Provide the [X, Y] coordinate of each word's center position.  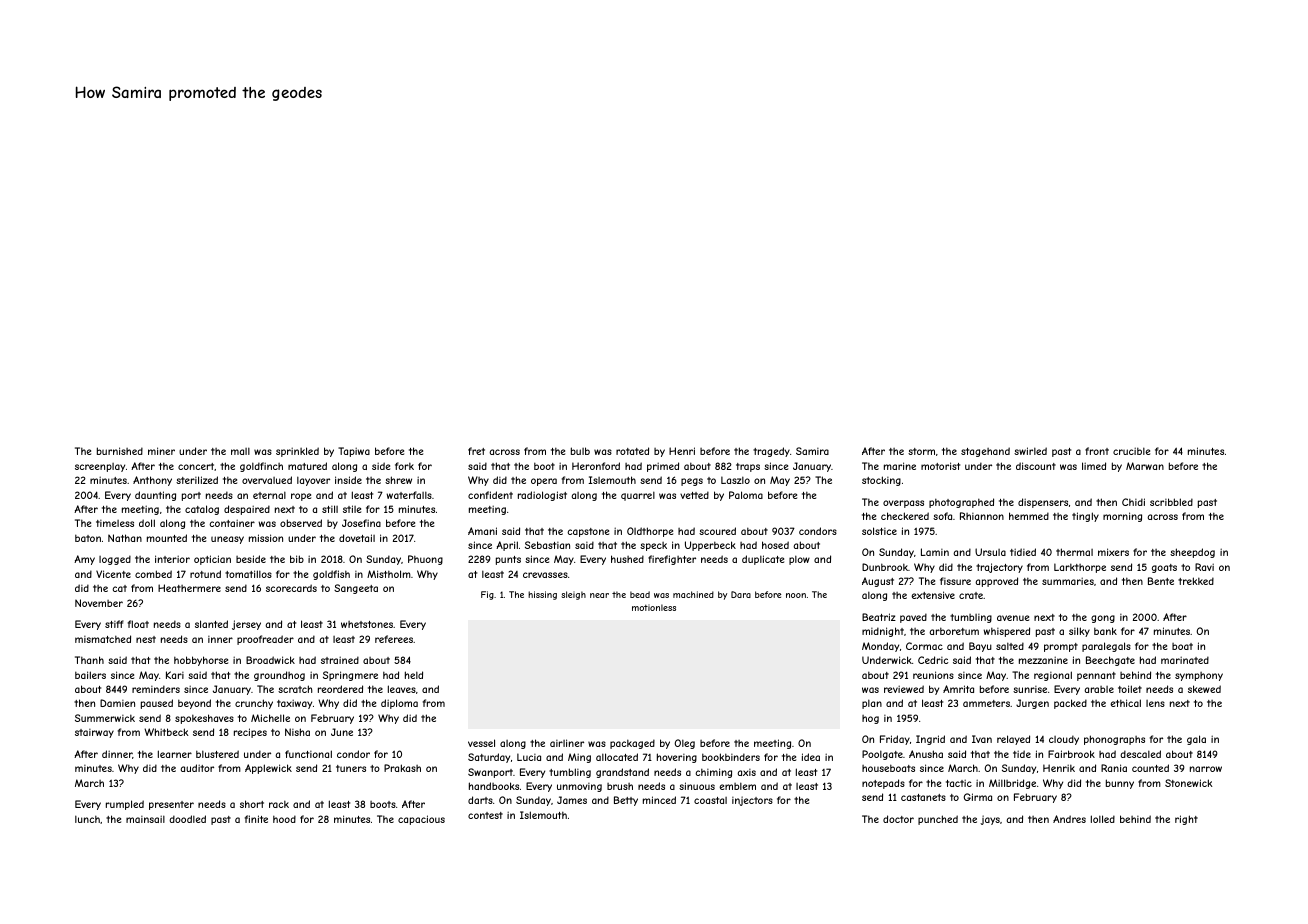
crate [971, 595]
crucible [1131, 451]
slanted [211, 624]
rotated [632, 451]
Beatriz [879, 617]
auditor [197, 768]
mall [240, 451]
